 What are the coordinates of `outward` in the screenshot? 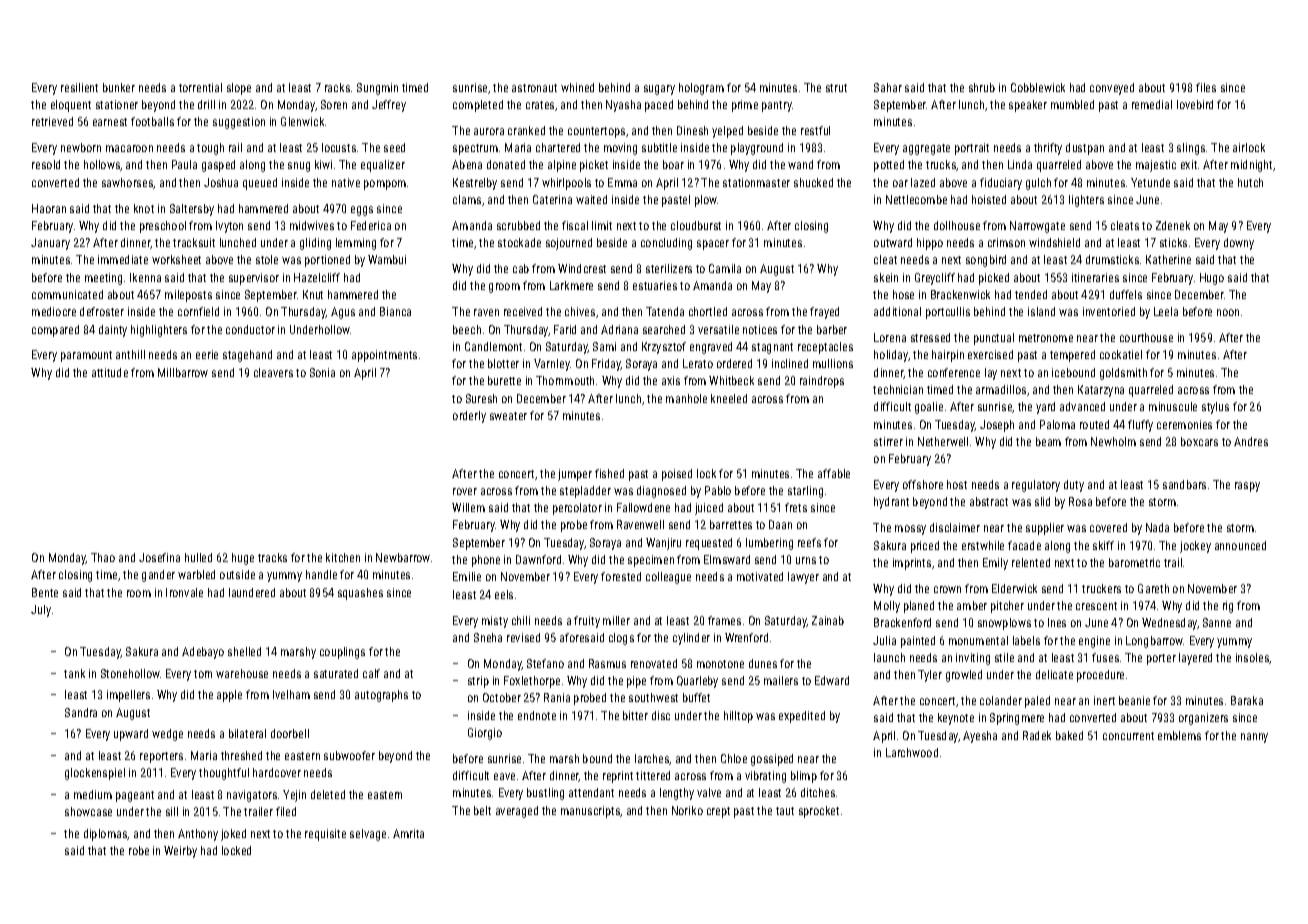 It's located at (893, 242).
